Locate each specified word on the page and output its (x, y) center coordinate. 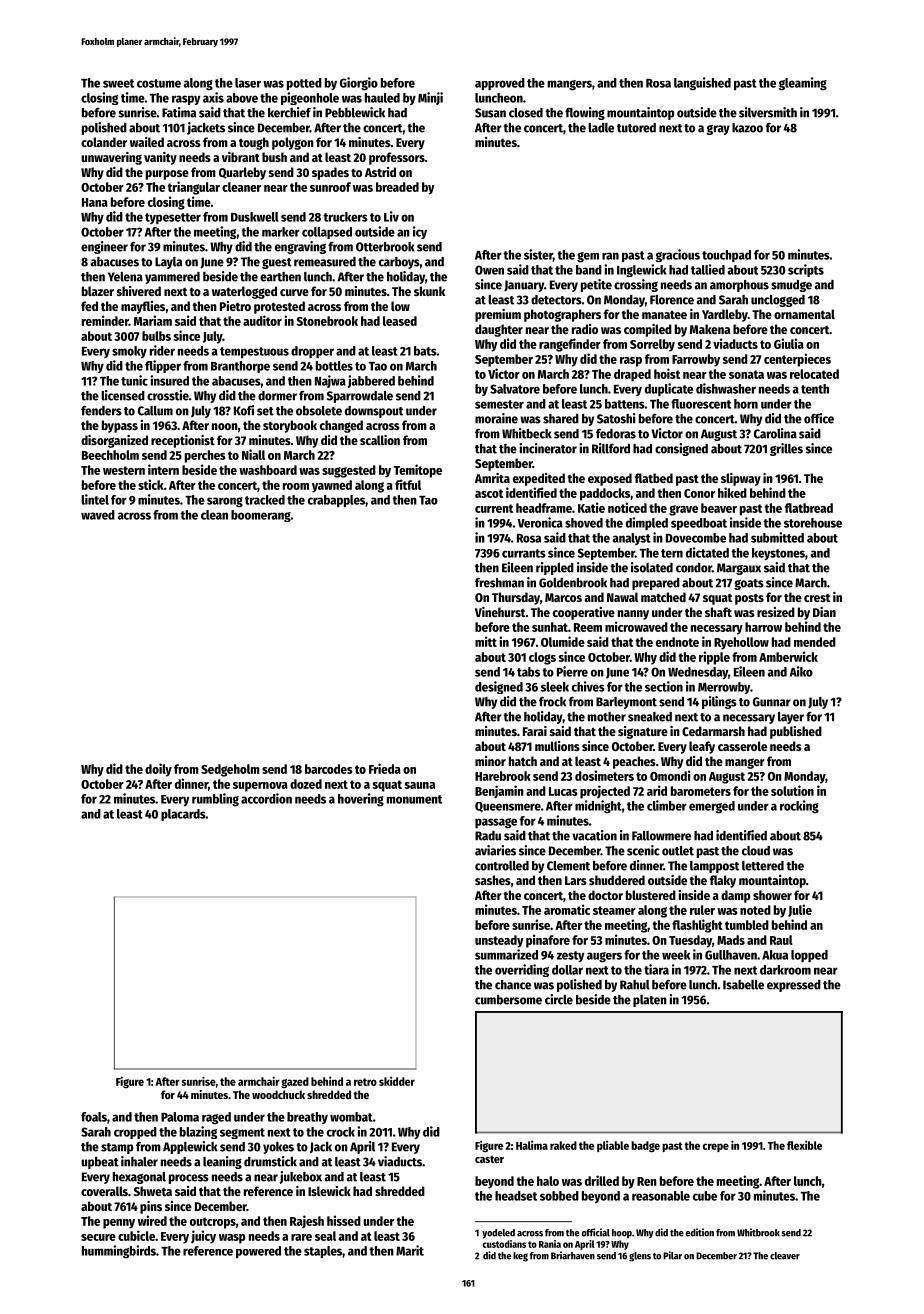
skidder (397, 1081)
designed (499, 687)
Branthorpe (240, 367)
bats (425, 351)
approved (500, 84)
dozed (306, 784)
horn (746, 404)
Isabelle (743, 985)
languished (702, 84)
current (494, 508)
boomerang (261, 516)
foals (94, 1117)
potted (304, 84)
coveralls (104, 1191)
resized (776, 612)
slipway (741, 479)
